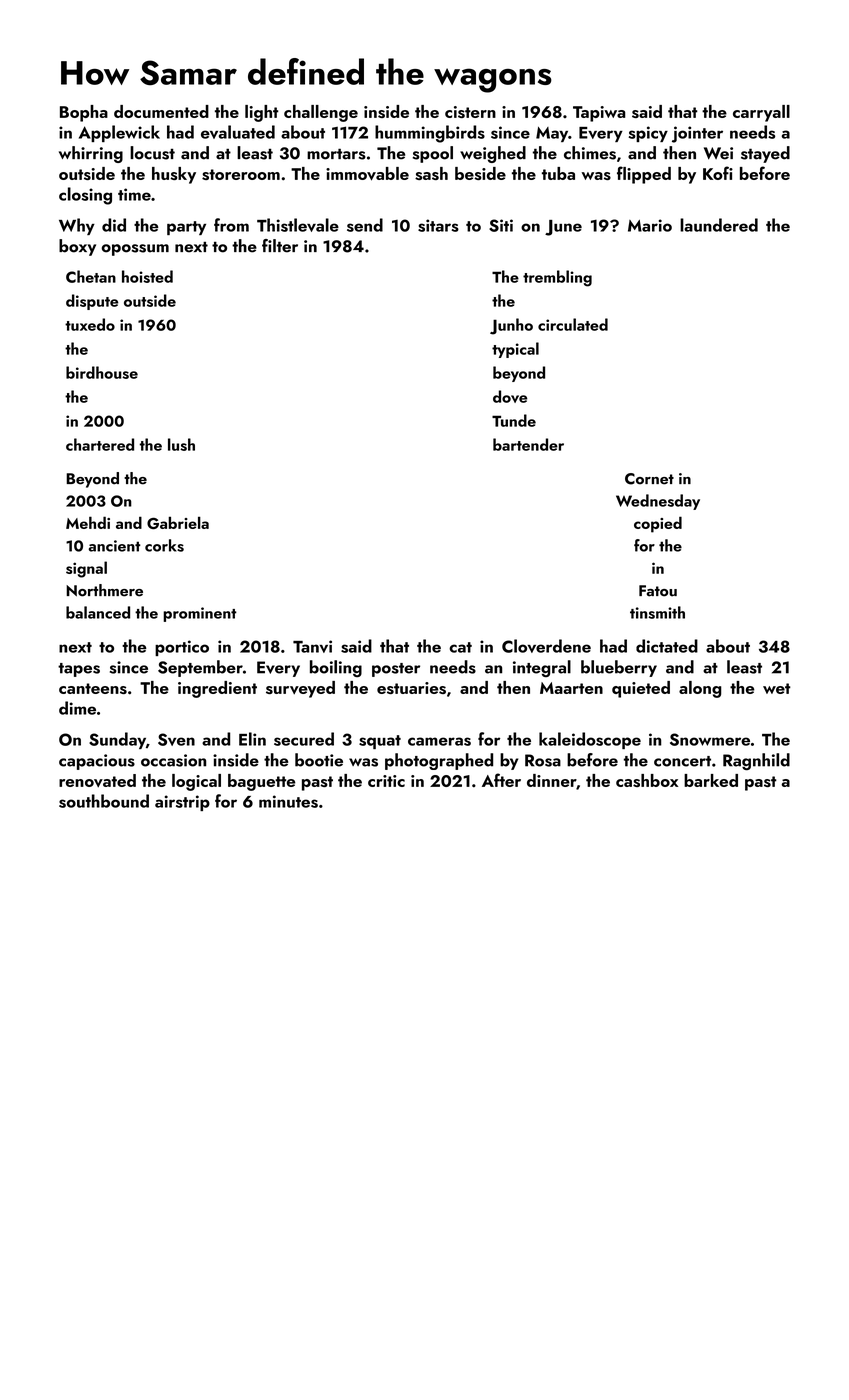  What do you see at coordinates (493, 154) in the screenshot?
I see `weighed` at bounding box center [493, 154].
